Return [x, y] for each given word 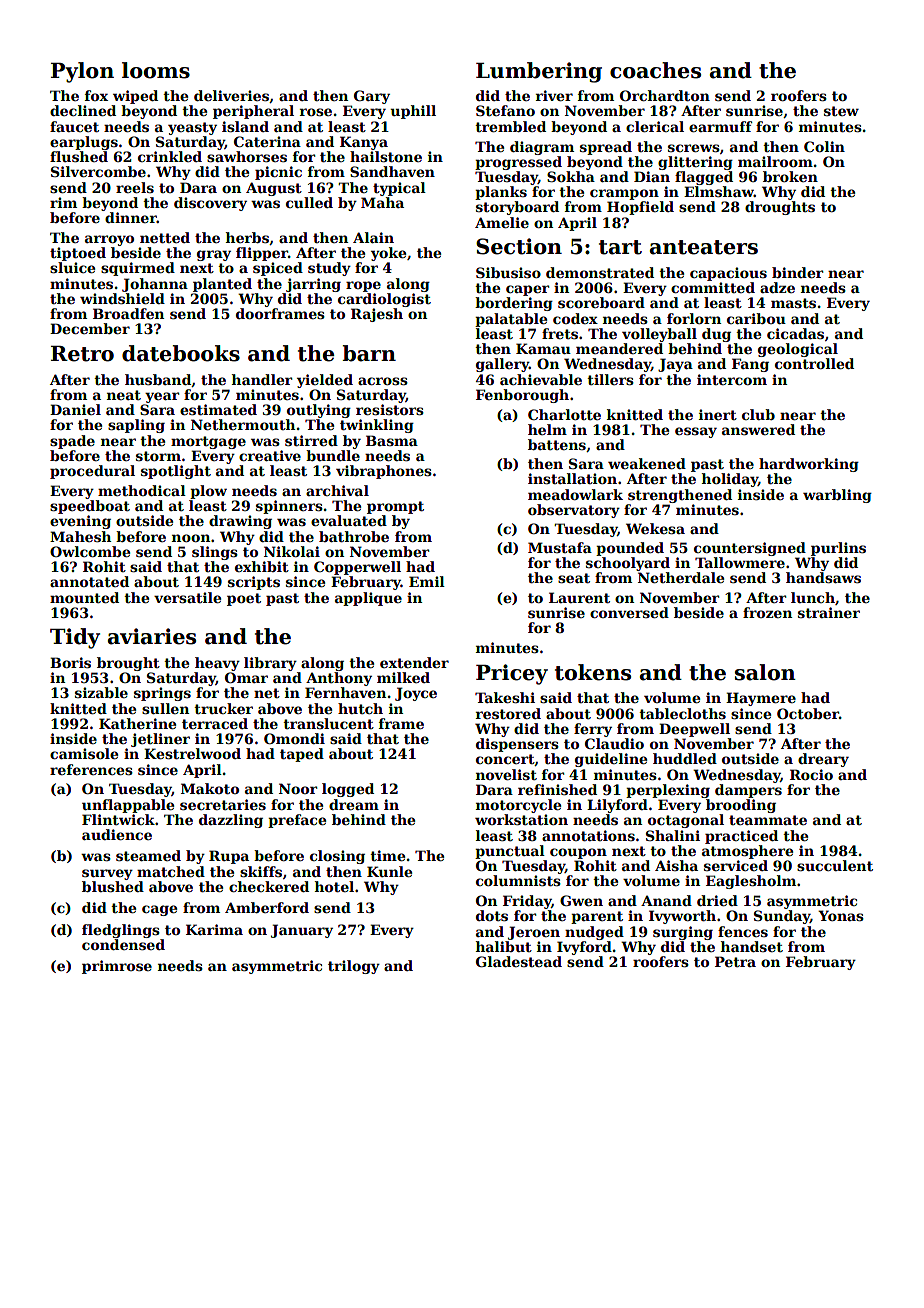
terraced [215, 723]
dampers [748, 791]
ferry [593, 730]
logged [348, 790]
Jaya [675, 365]
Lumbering [539, 72]
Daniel [75, 409]
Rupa [229, 857]
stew [841, 111]
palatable [511, 320]
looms [156, 70]
